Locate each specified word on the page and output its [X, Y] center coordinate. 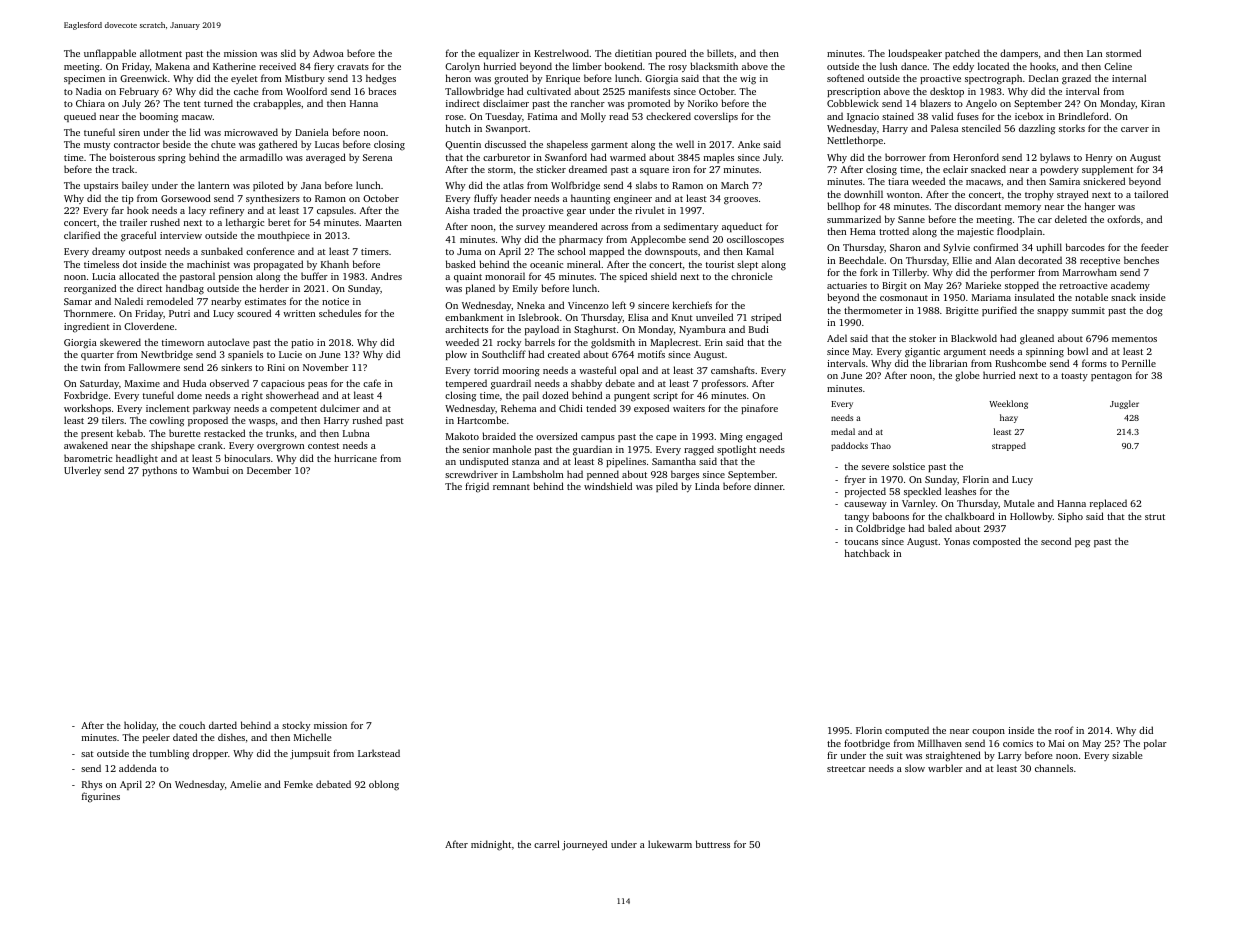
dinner [768, 486]
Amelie [245, 784]
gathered [278, 145]
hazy [1009, 418]
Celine [1118, 66]
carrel [547, 844]
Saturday [99, 384]
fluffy [485, 199]
